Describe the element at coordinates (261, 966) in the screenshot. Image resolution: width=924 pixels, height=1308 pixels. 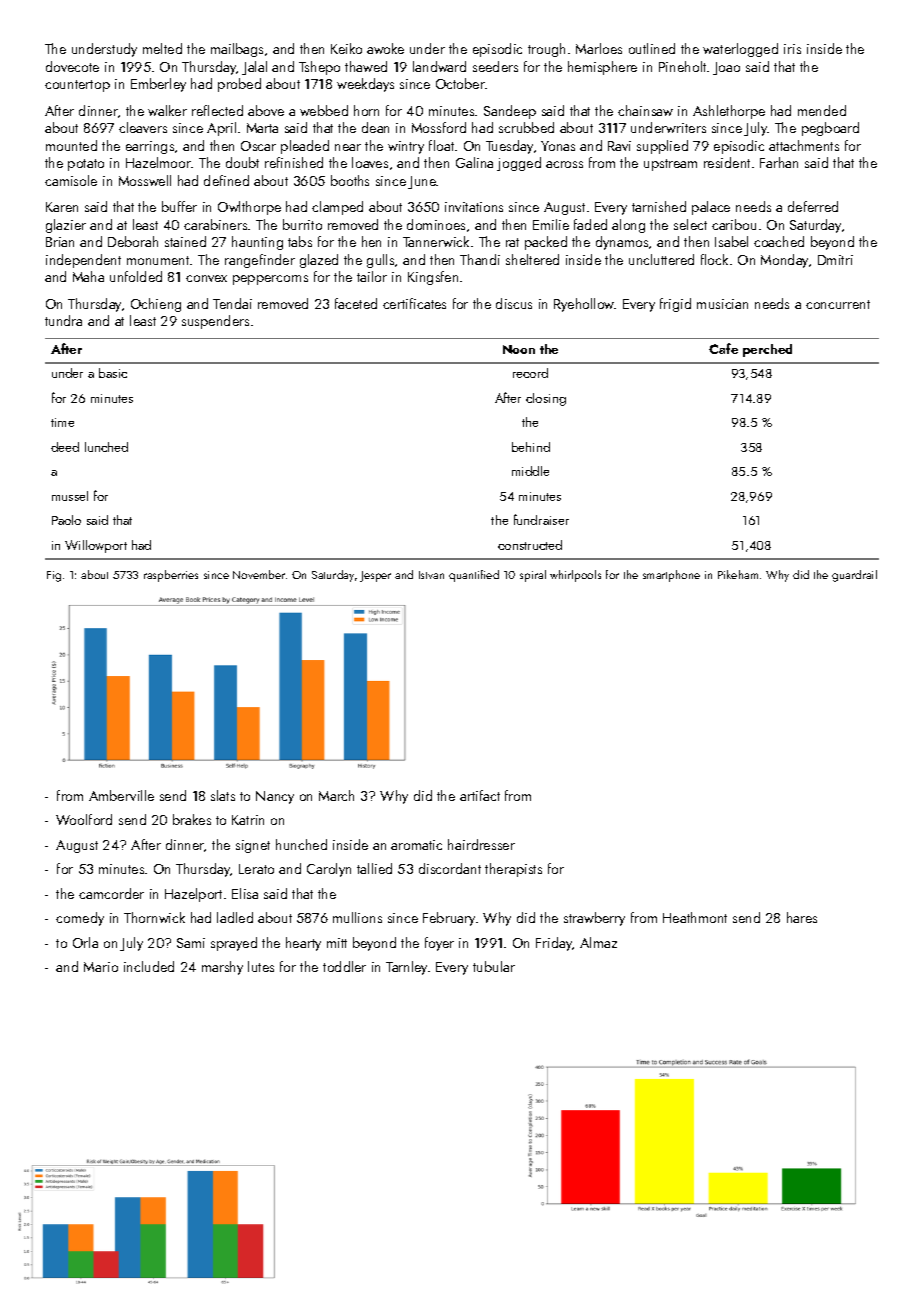
I see `lutes` at that location.
